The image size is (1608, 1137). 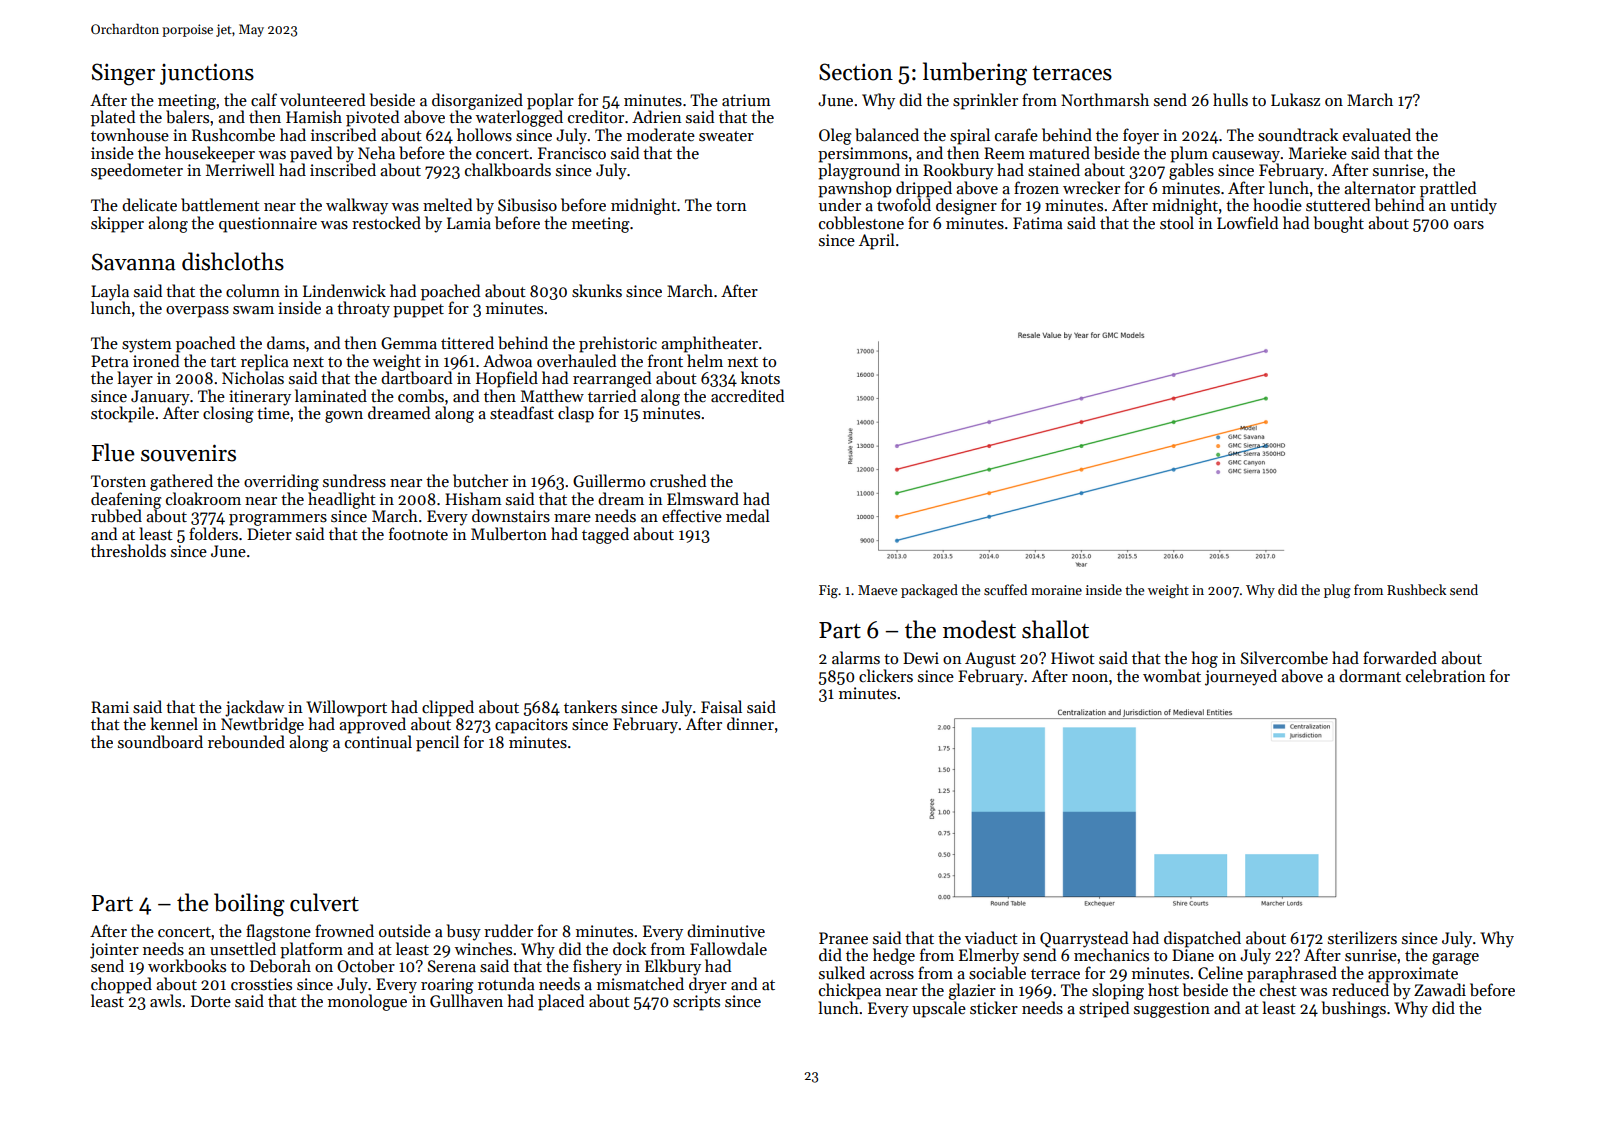 I want to click on Singer, so click(x=123, y=74).
